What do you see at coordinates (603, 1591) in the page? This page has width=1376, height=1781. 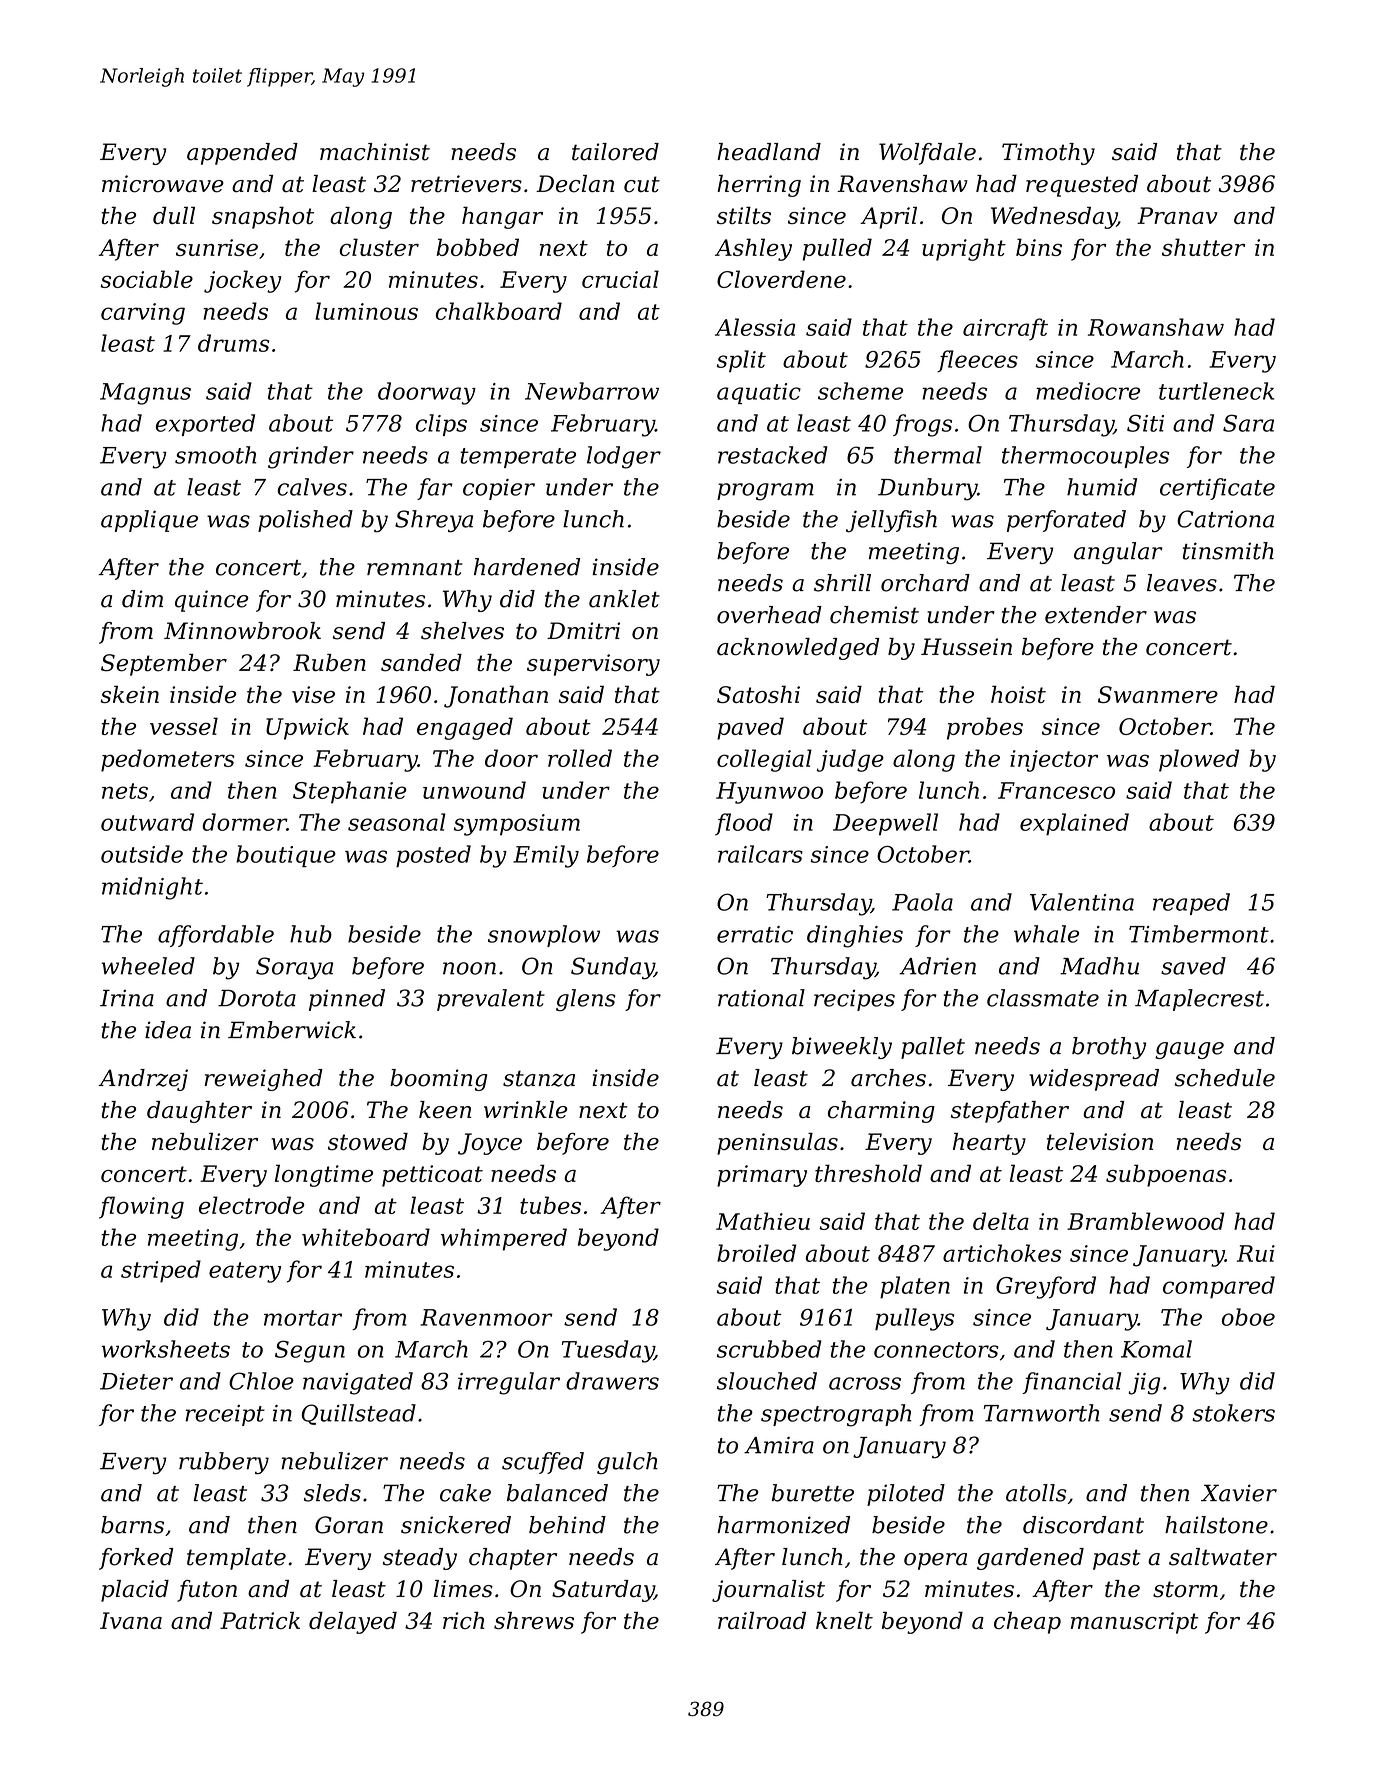 I see `Saturday` at bounding box center [603, 1591].
